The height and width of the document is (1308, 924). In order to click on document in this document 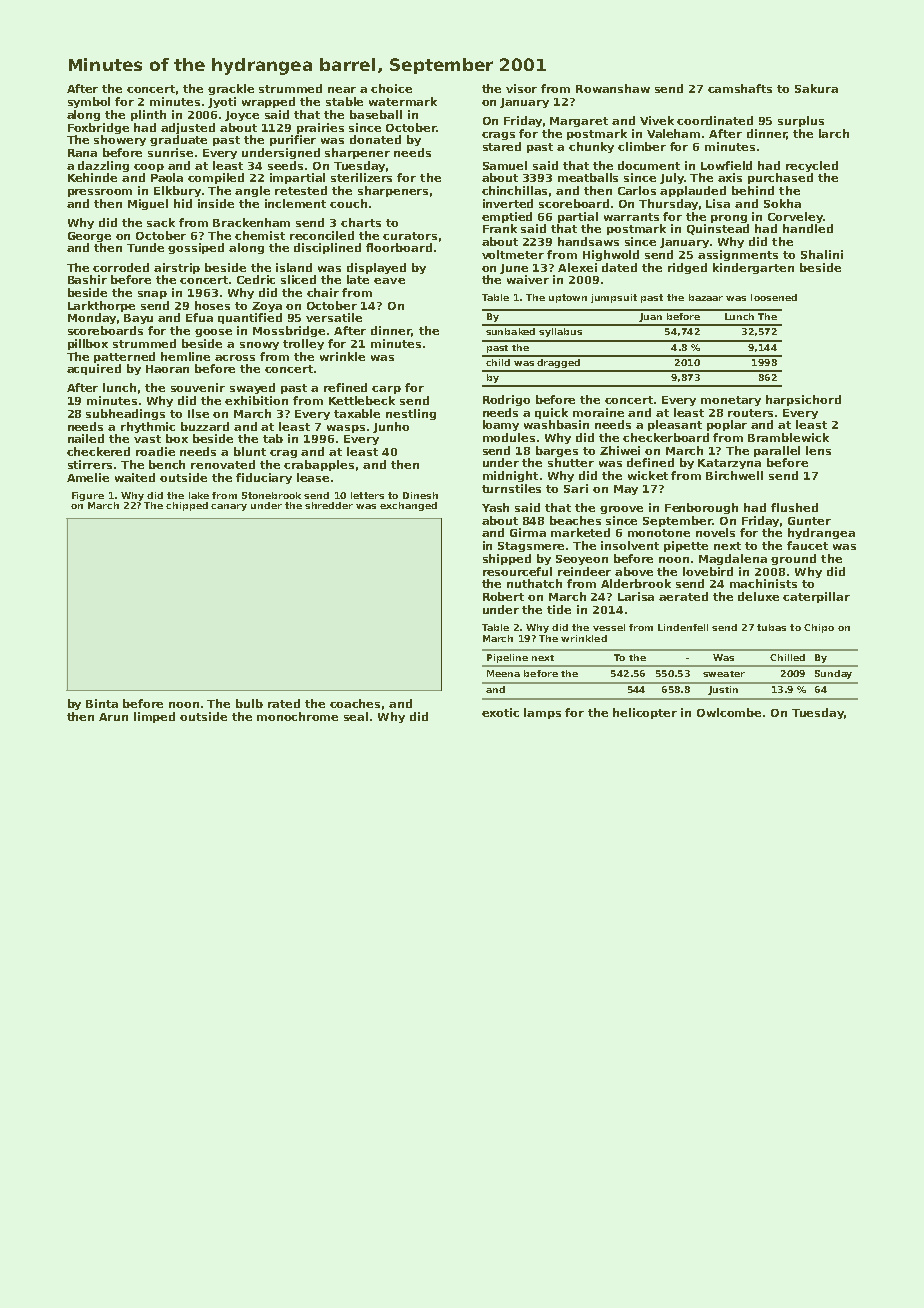, I will do `click(649, 165)`.
